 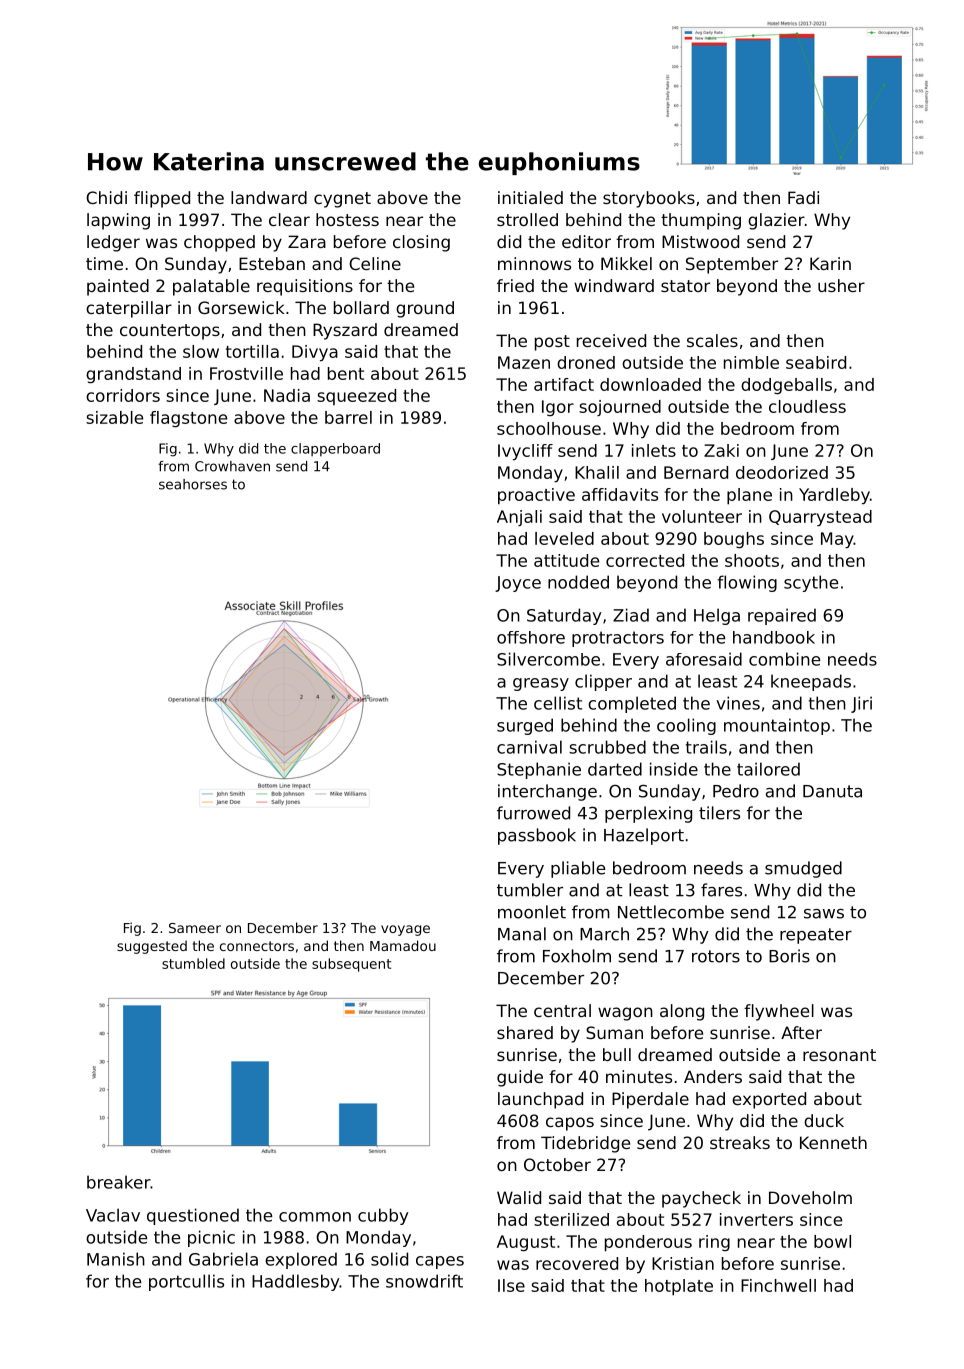 I want to click on ledger, so click(x=113, y=243).
